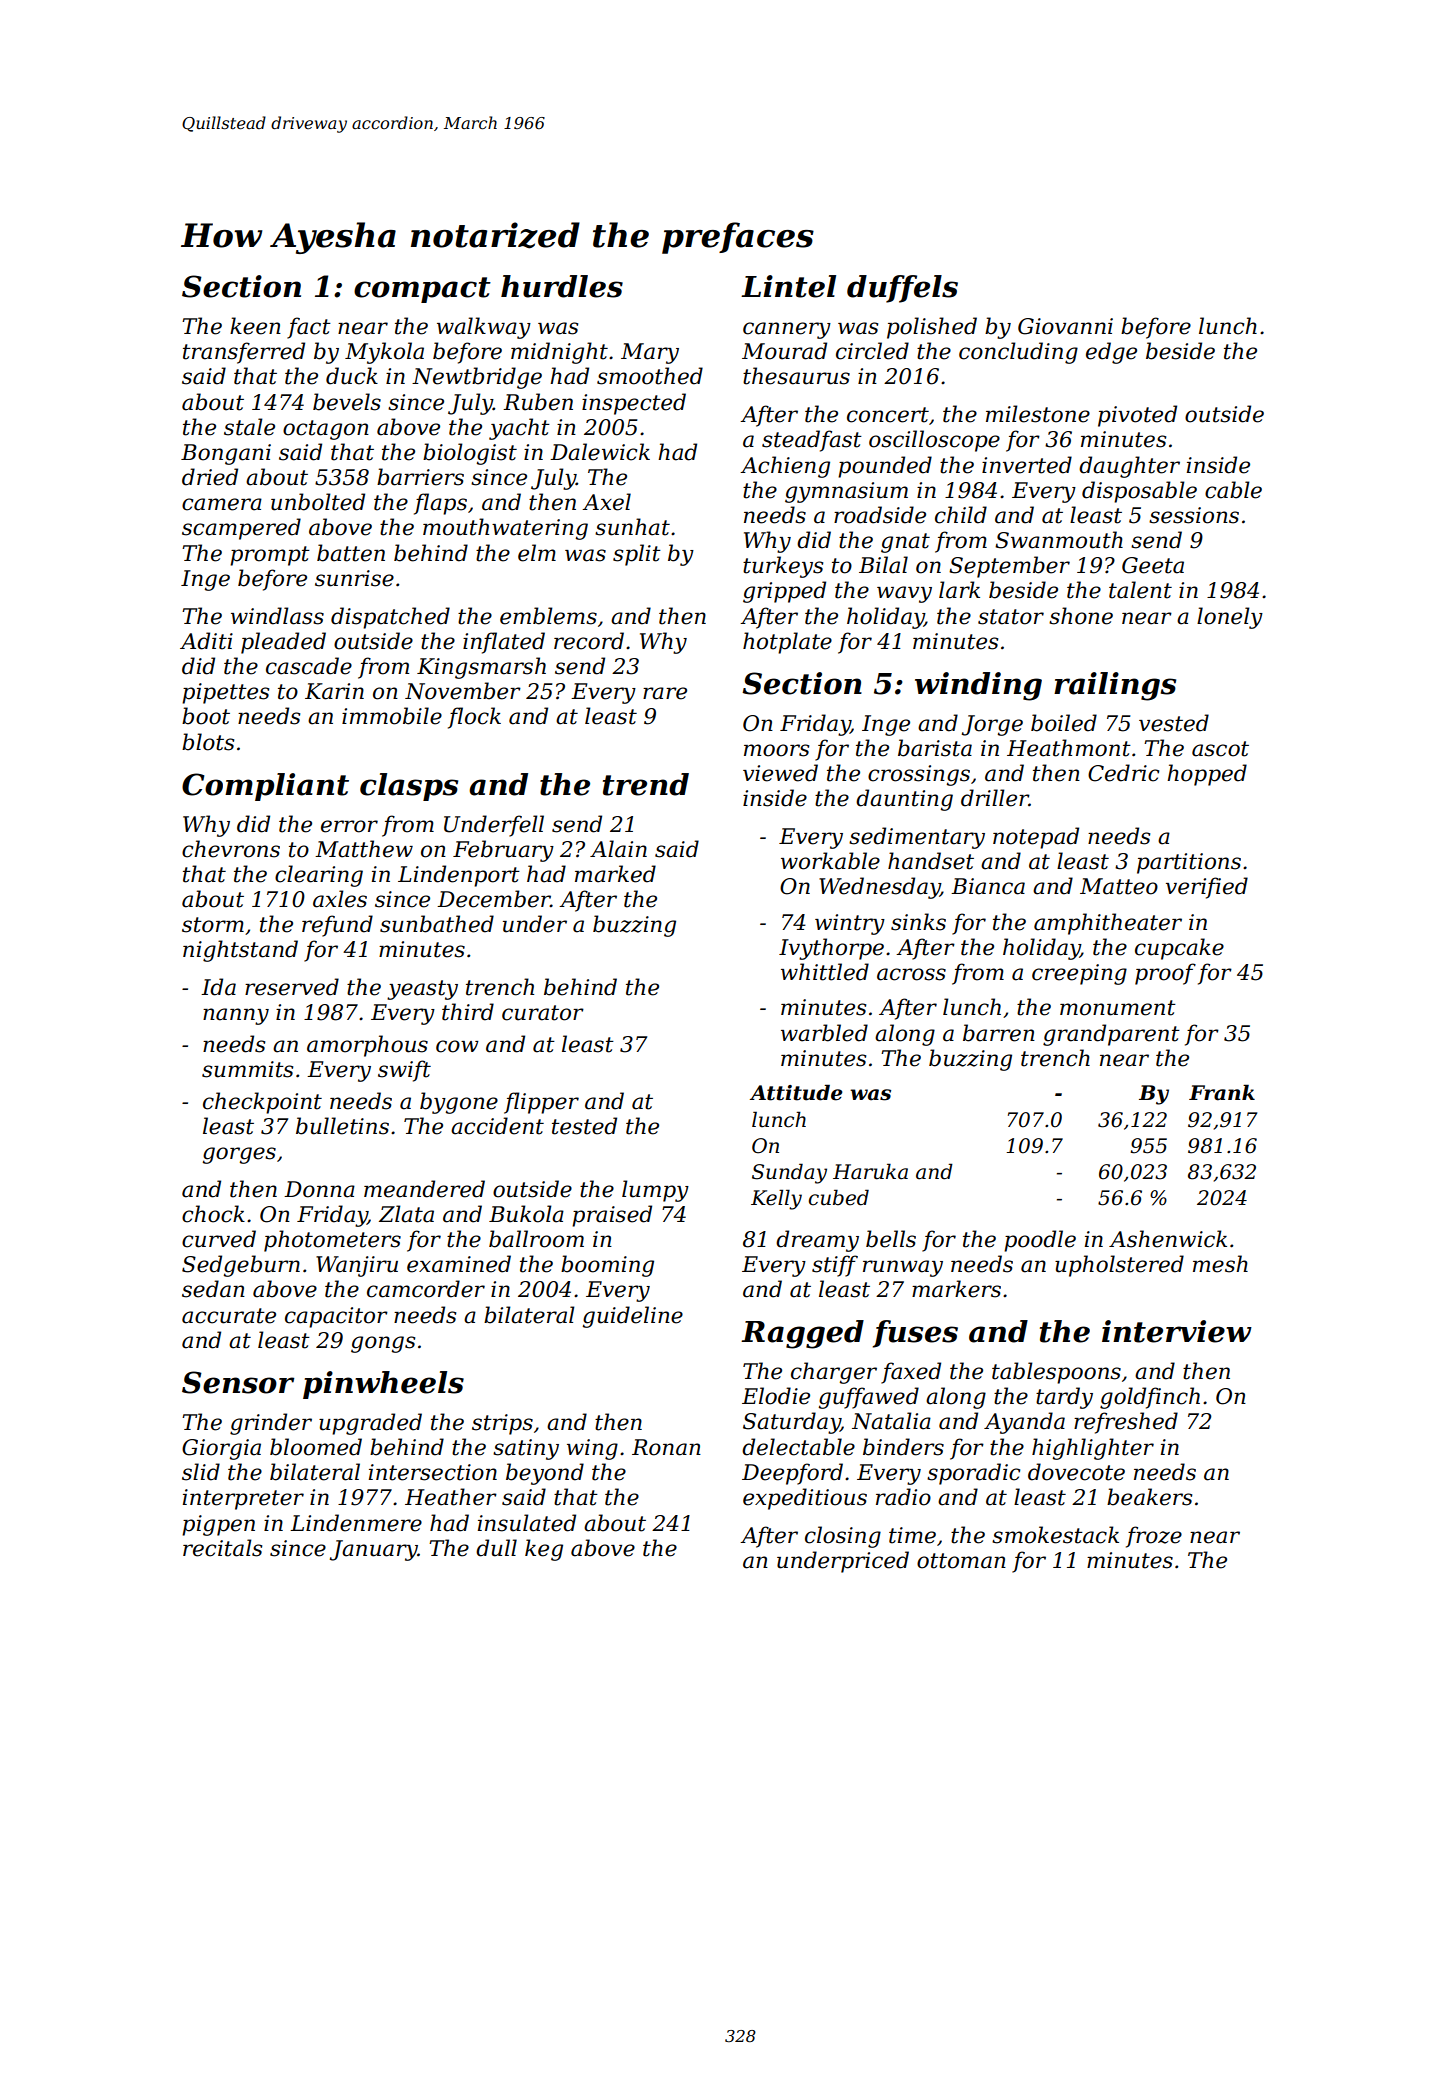  Describe the element at coordinates (265, 787) in the page. I see `Compliant` at that location.
